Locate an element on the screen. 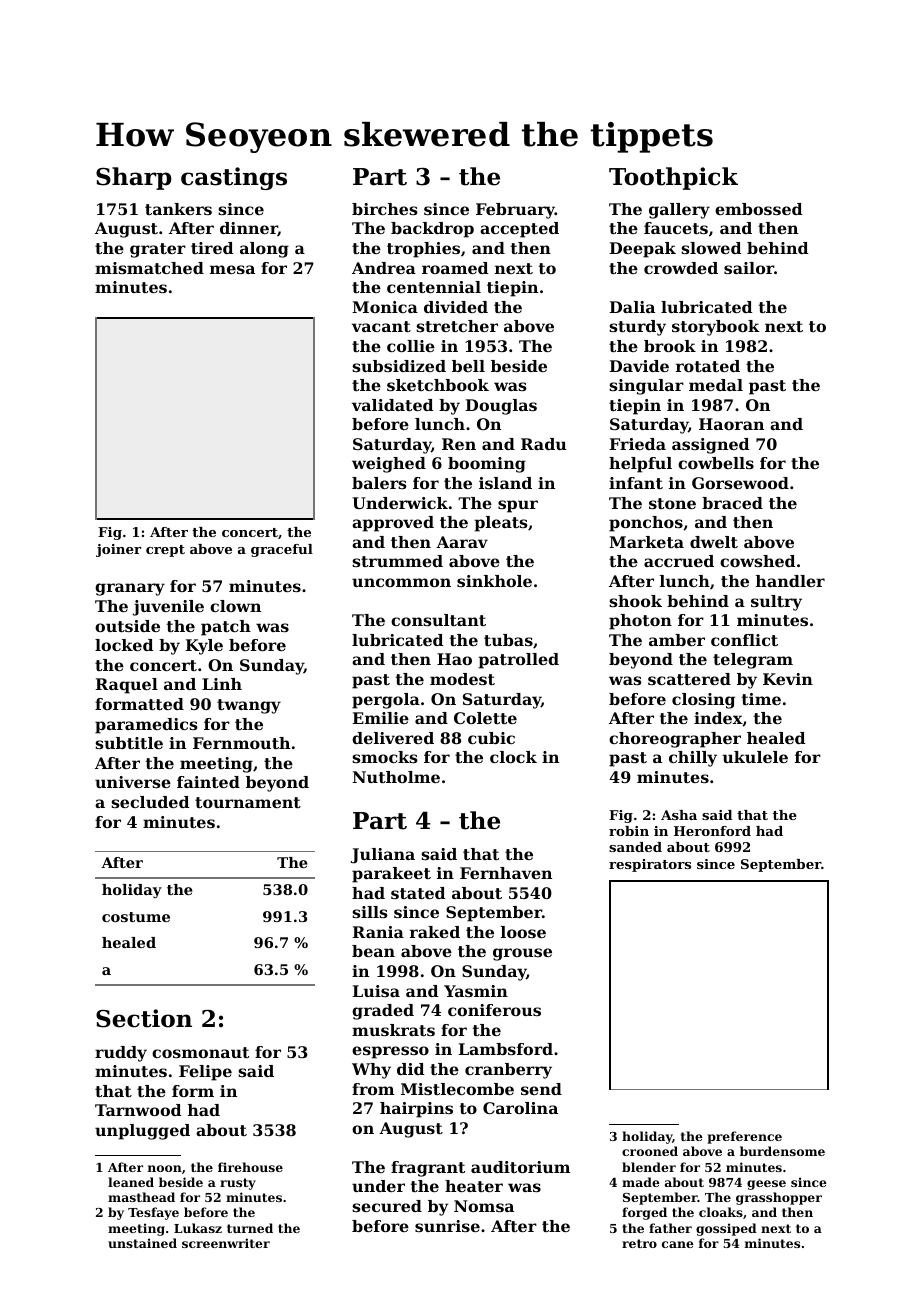 The width and height of the screenshot is (924, 1308). Felipe is located at coordinates (205, 1073).
